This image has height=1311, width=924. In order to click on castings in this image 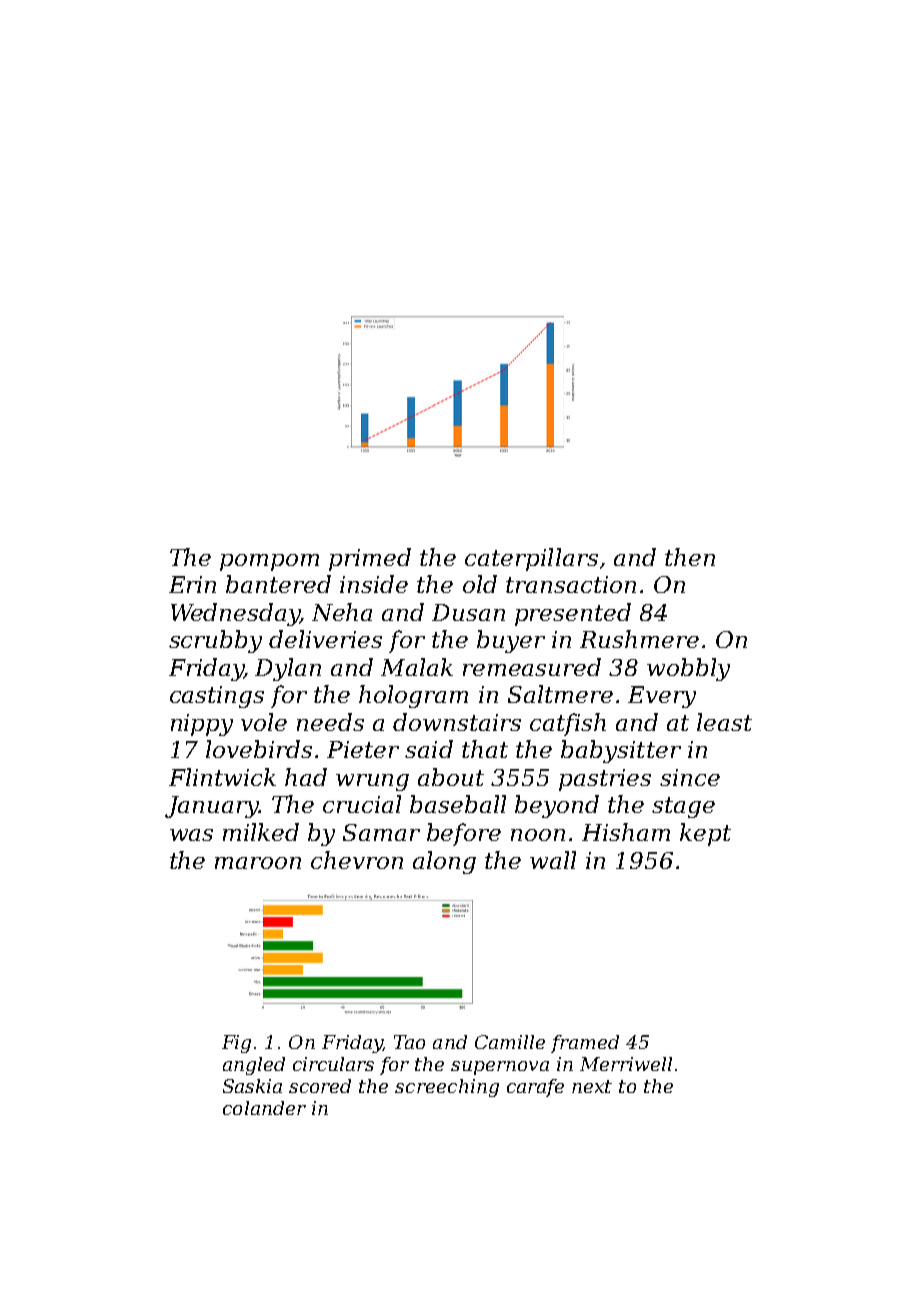, I will do `click(217, 697)`.
